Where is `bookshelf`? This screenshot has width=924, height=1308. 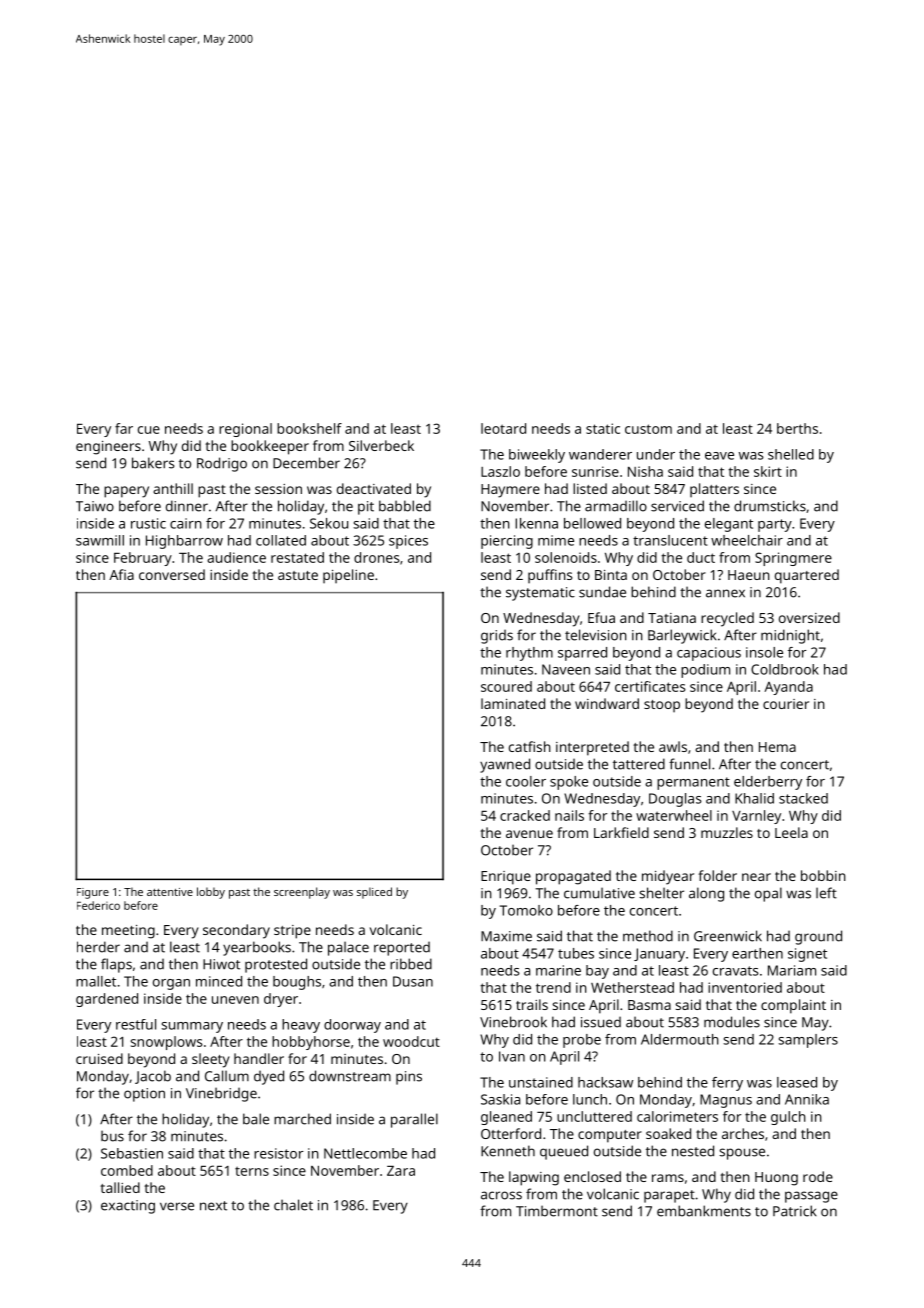
bookshelf is located at coordinates (309, 428).
